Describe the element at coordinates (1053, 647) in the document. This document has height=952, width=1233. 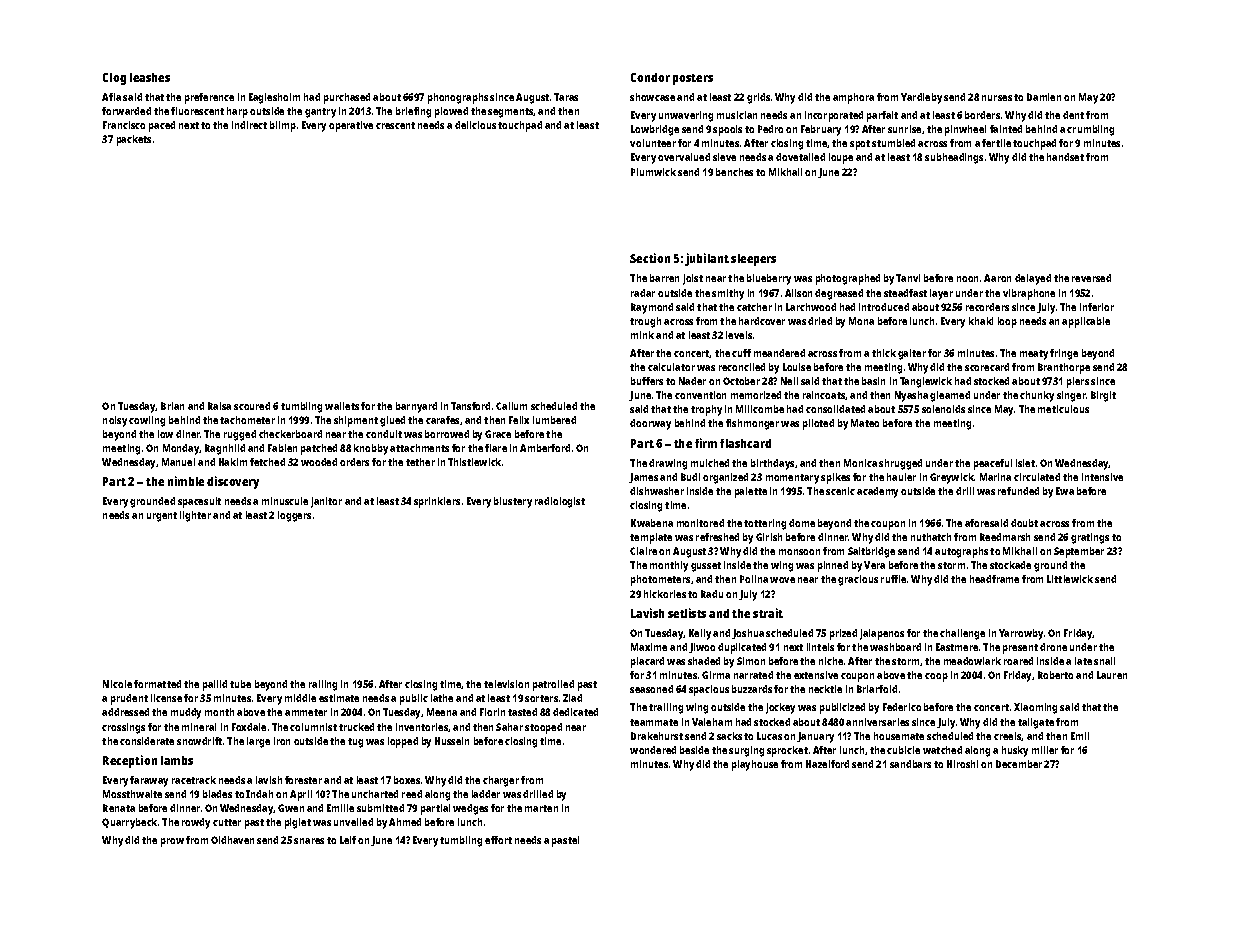
I see `drone` at that location.
